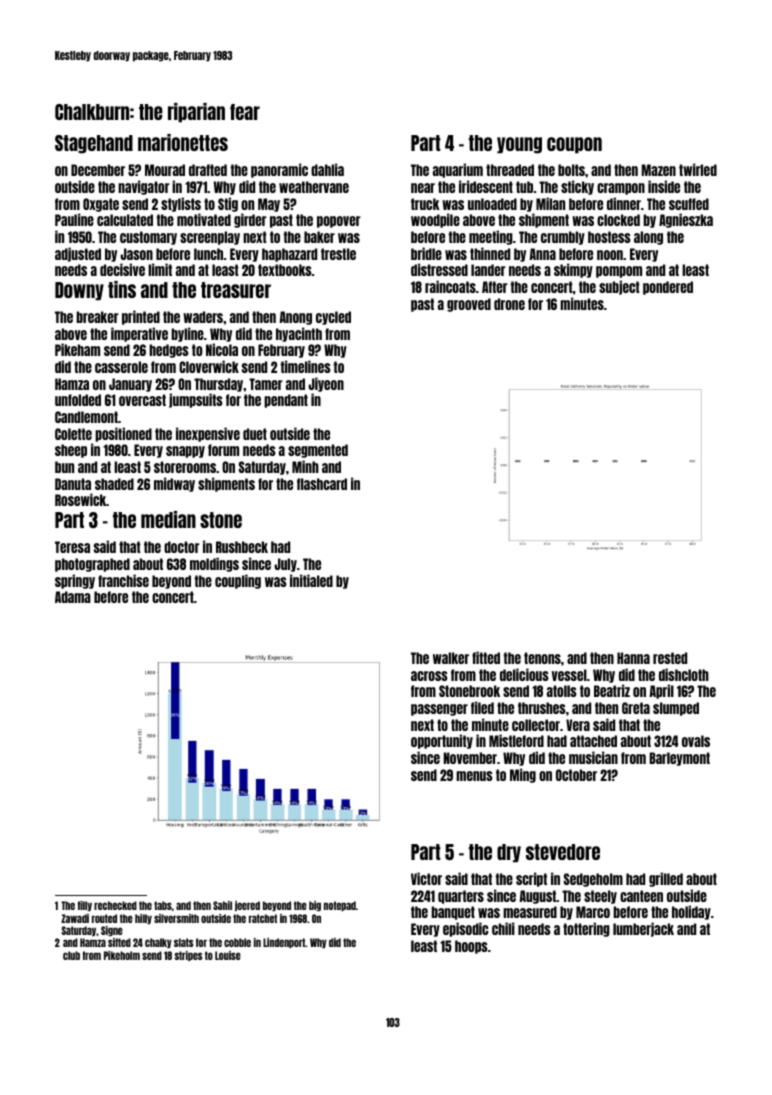  I want to click on menus, so click(474, 776).
